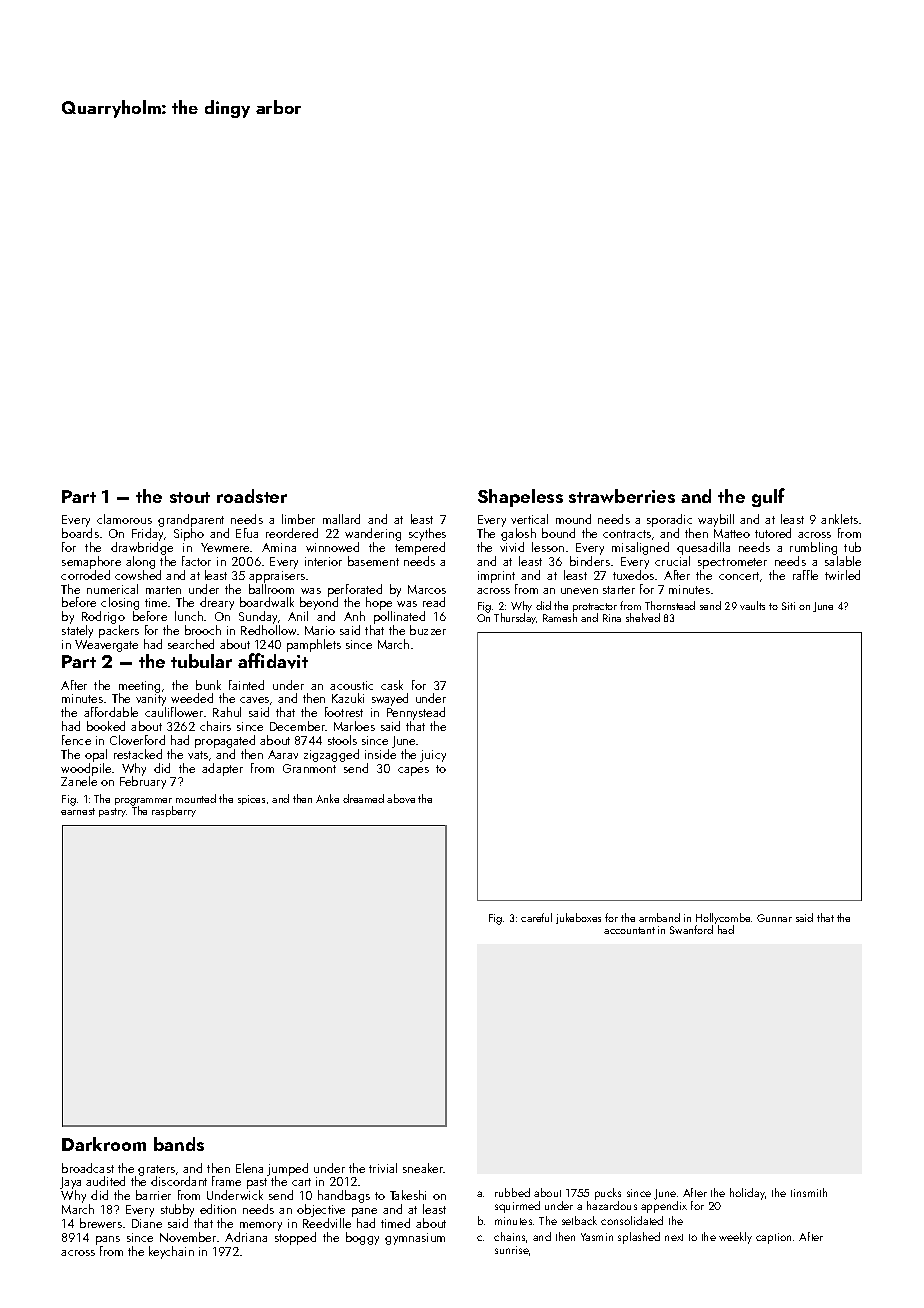  Describe the element at coordinates (124, 519) in the image. I see `clamorous` at that location.
